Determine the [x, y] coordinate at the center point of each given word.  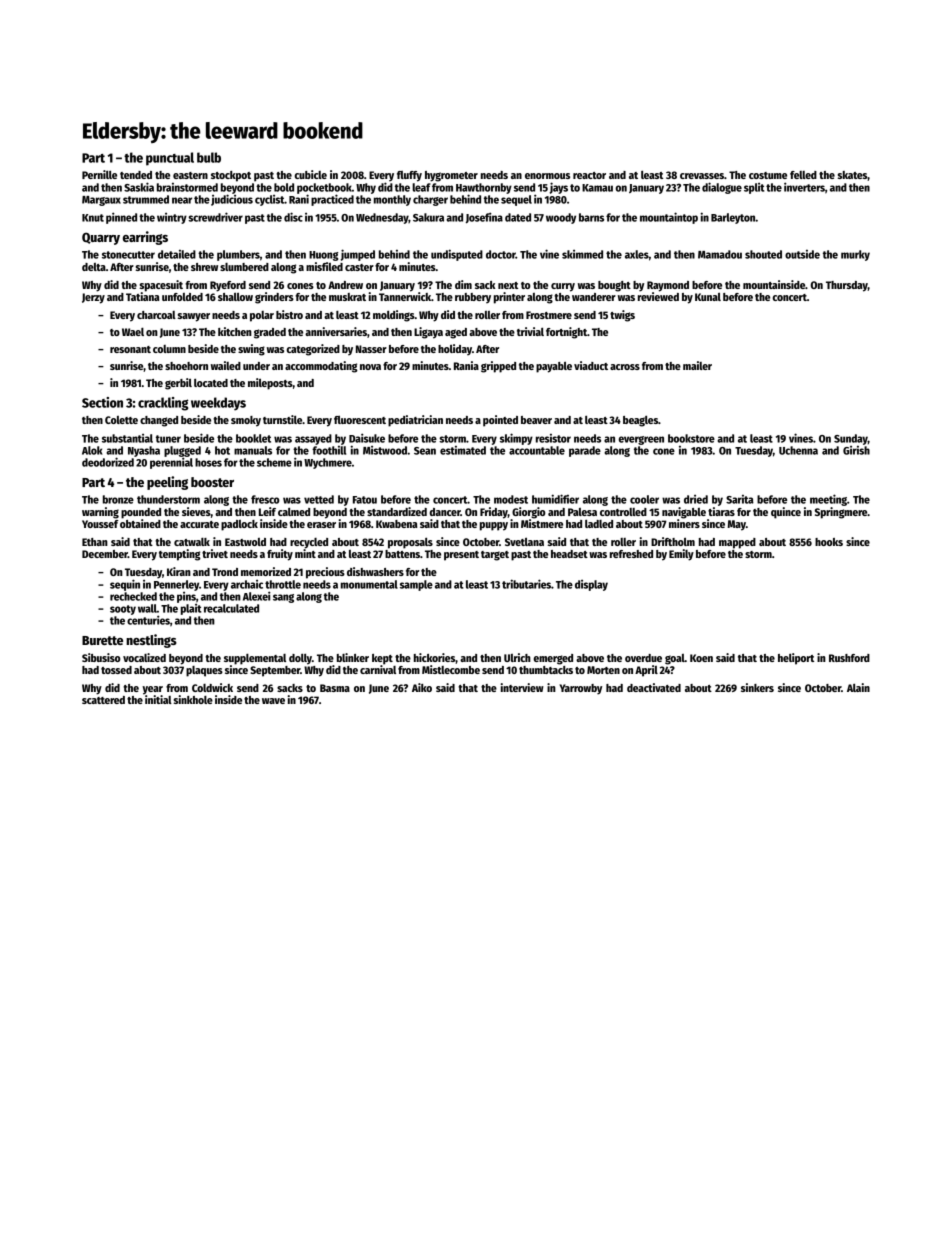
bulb [209, 157]
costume [768, 175]
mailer [697, 365]
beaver [536, 420]
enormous [547, 176]
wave [273, 701]
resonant [130, 349]
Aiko [422, 687]
